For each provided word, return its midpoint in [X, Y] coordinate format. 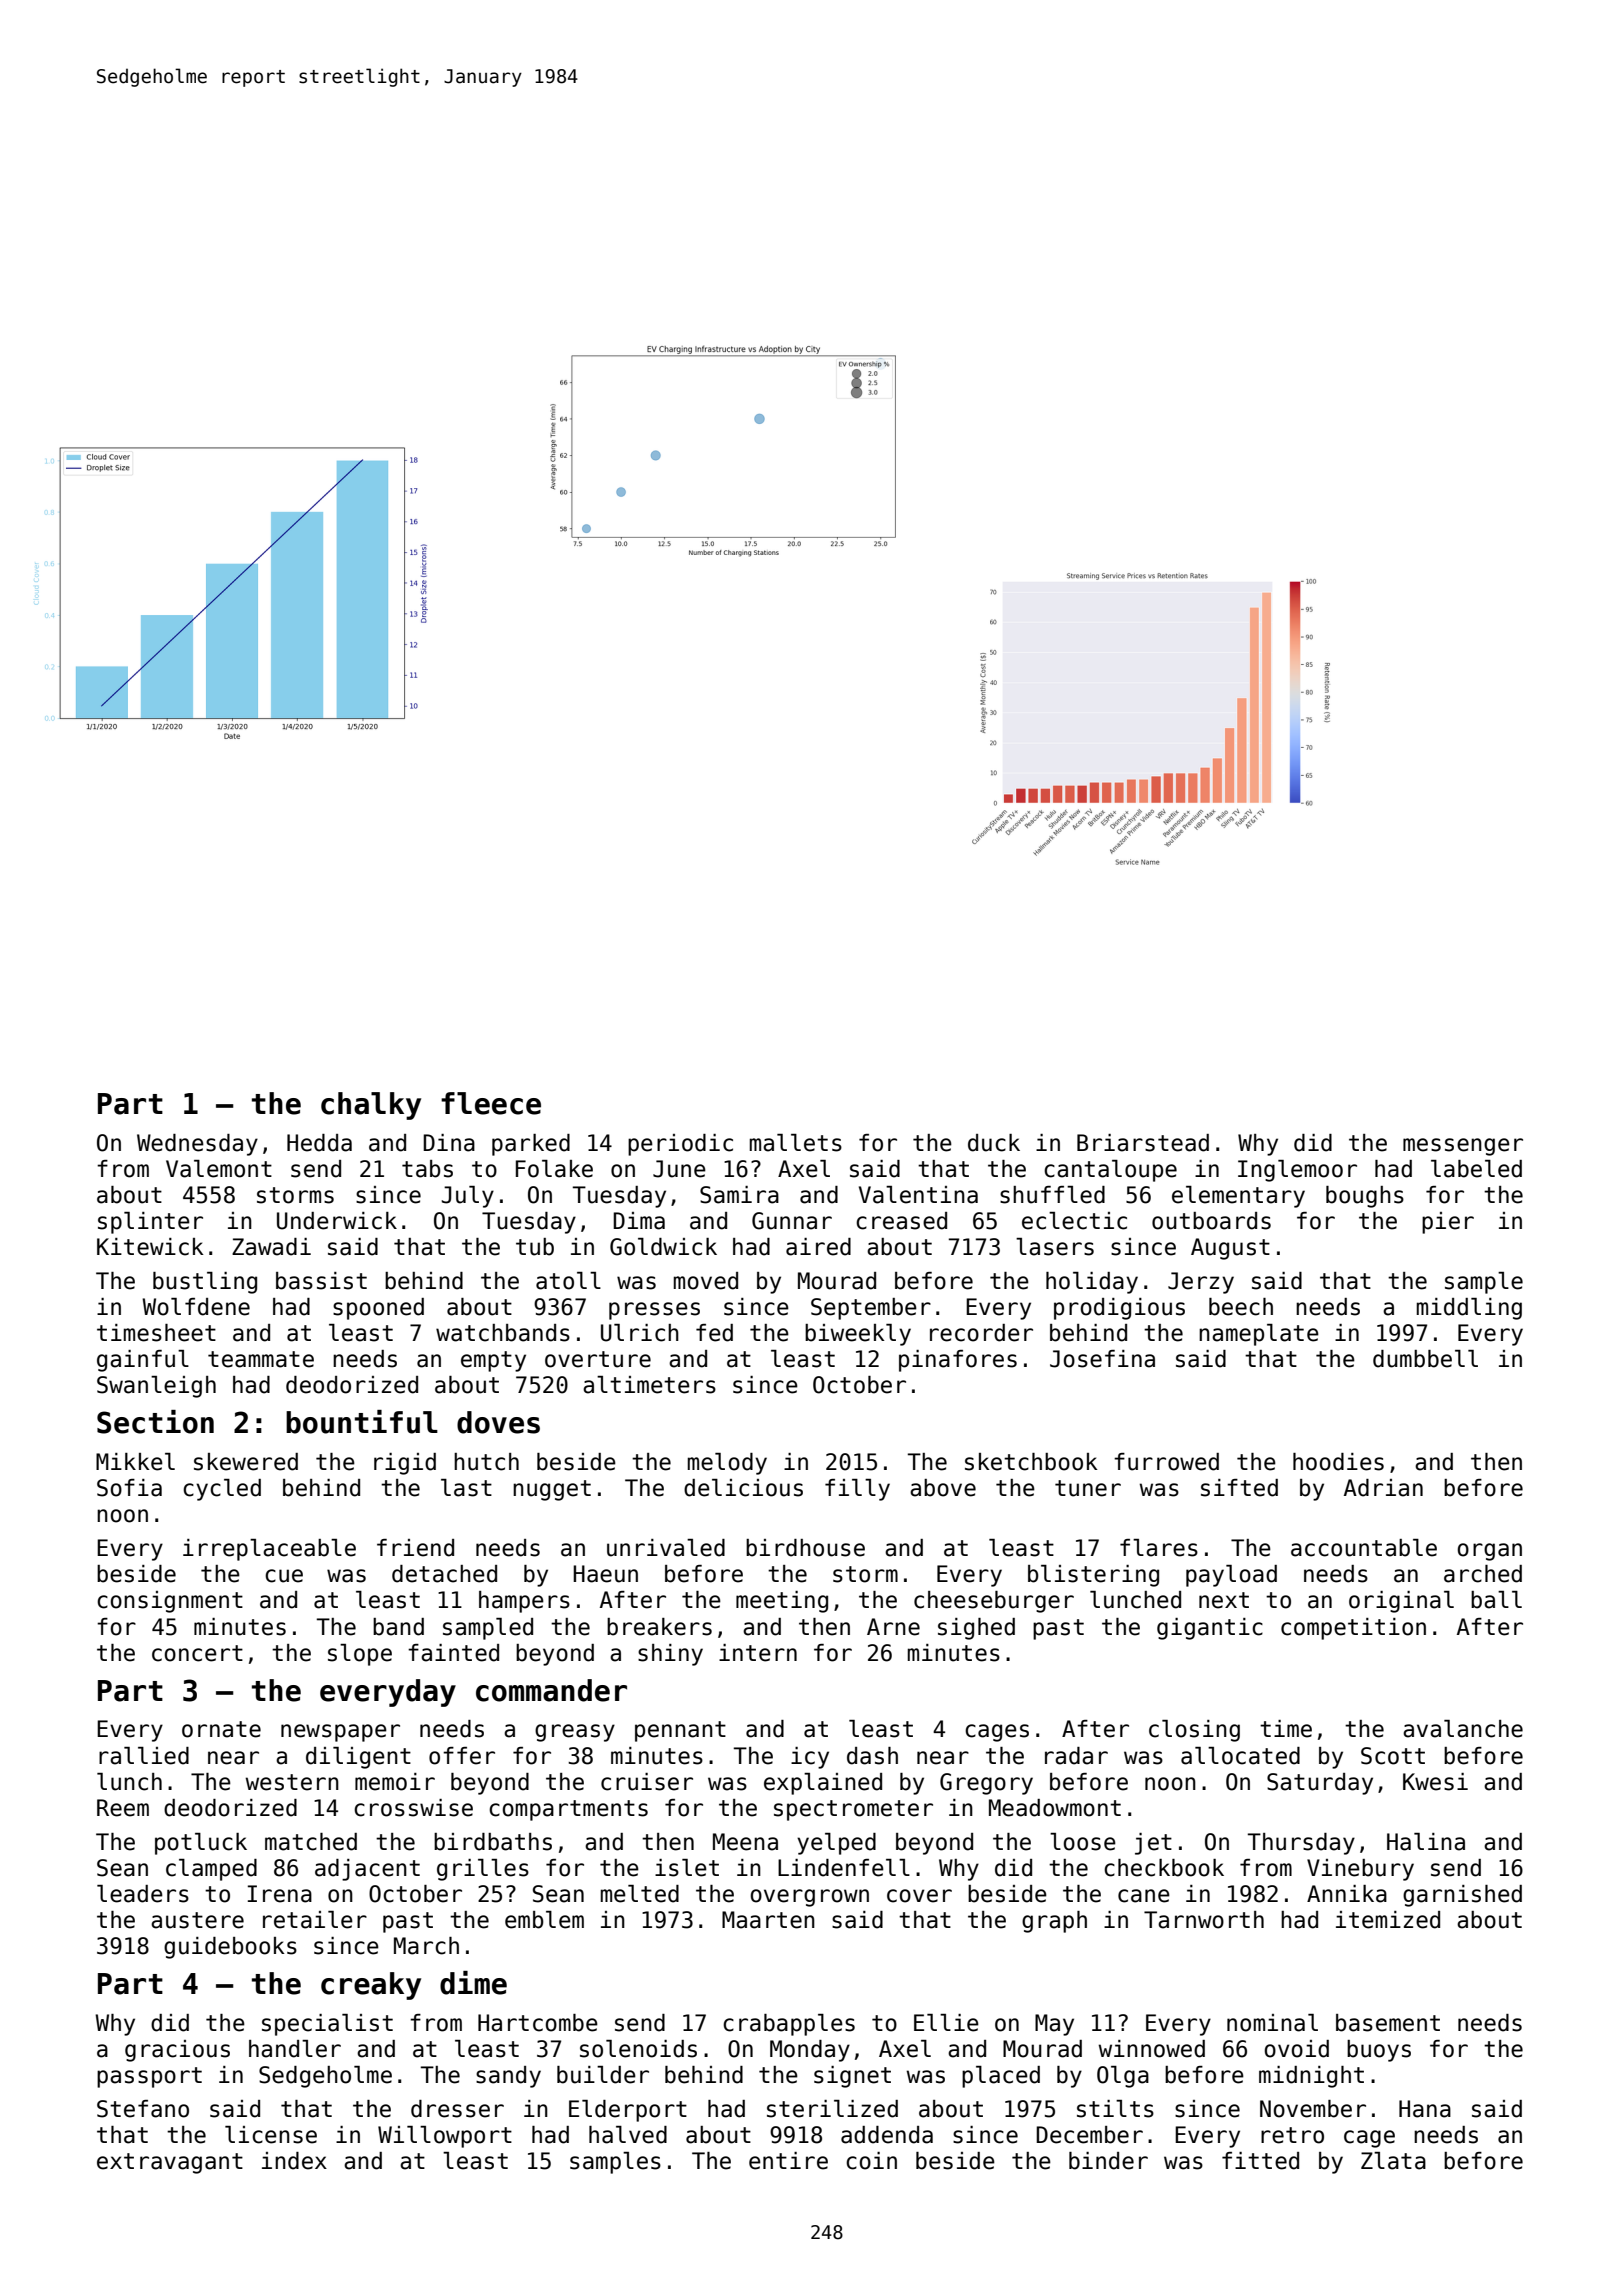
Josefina [1102, 1359]
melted [640, 1894]
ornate [221, 1729]
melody [727, 1464]
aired [818, 1247]
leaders [143, 1894]
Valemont [219, 1169]
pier [1448, 1223]
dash [872, 1756]
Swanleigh [156, 1387]
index [294, 2161]
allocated [1240, 1756]
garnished [1462, 1896]
